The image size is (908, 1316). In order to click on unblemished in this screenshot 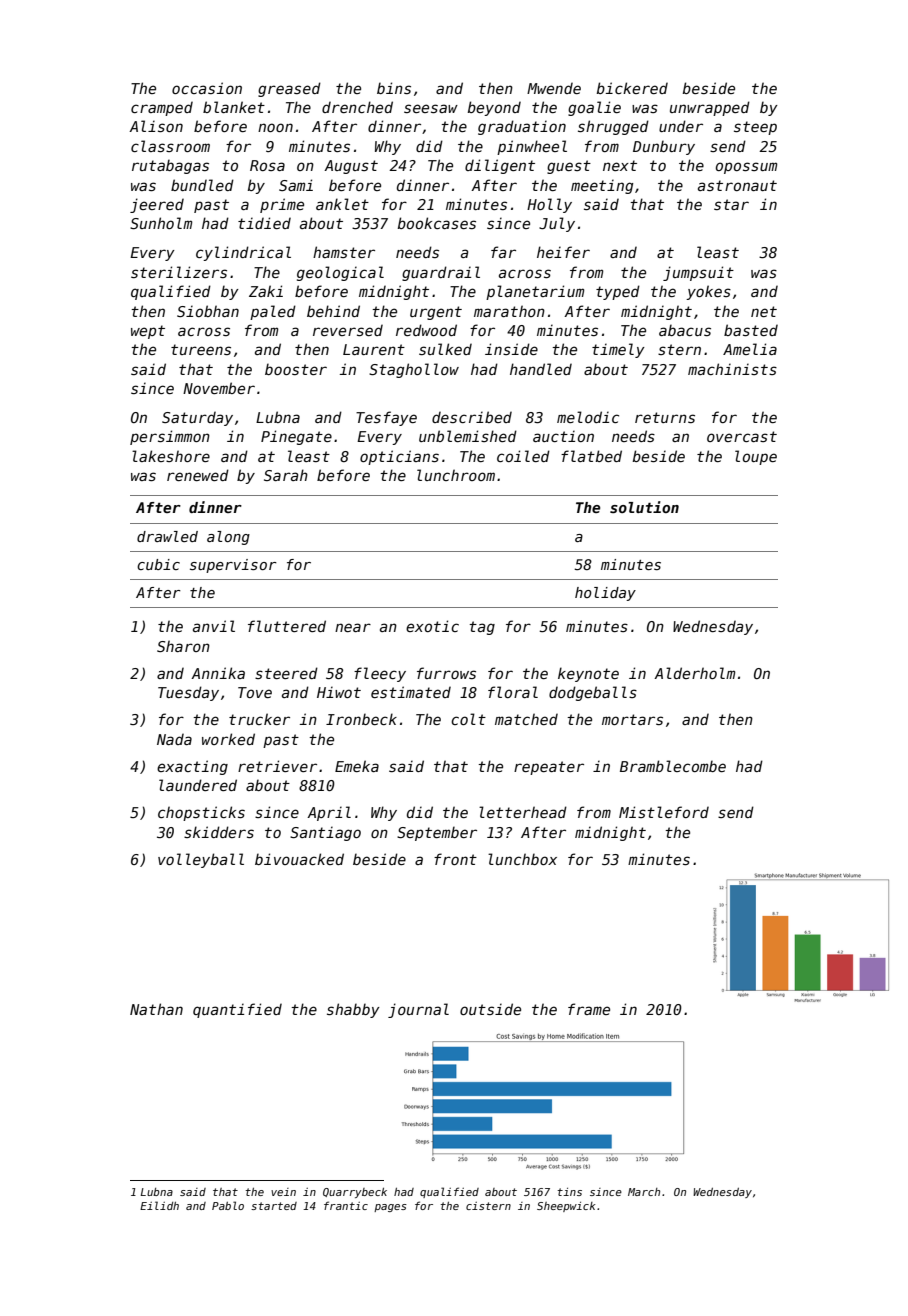, I will do `click(468, 436)`.
